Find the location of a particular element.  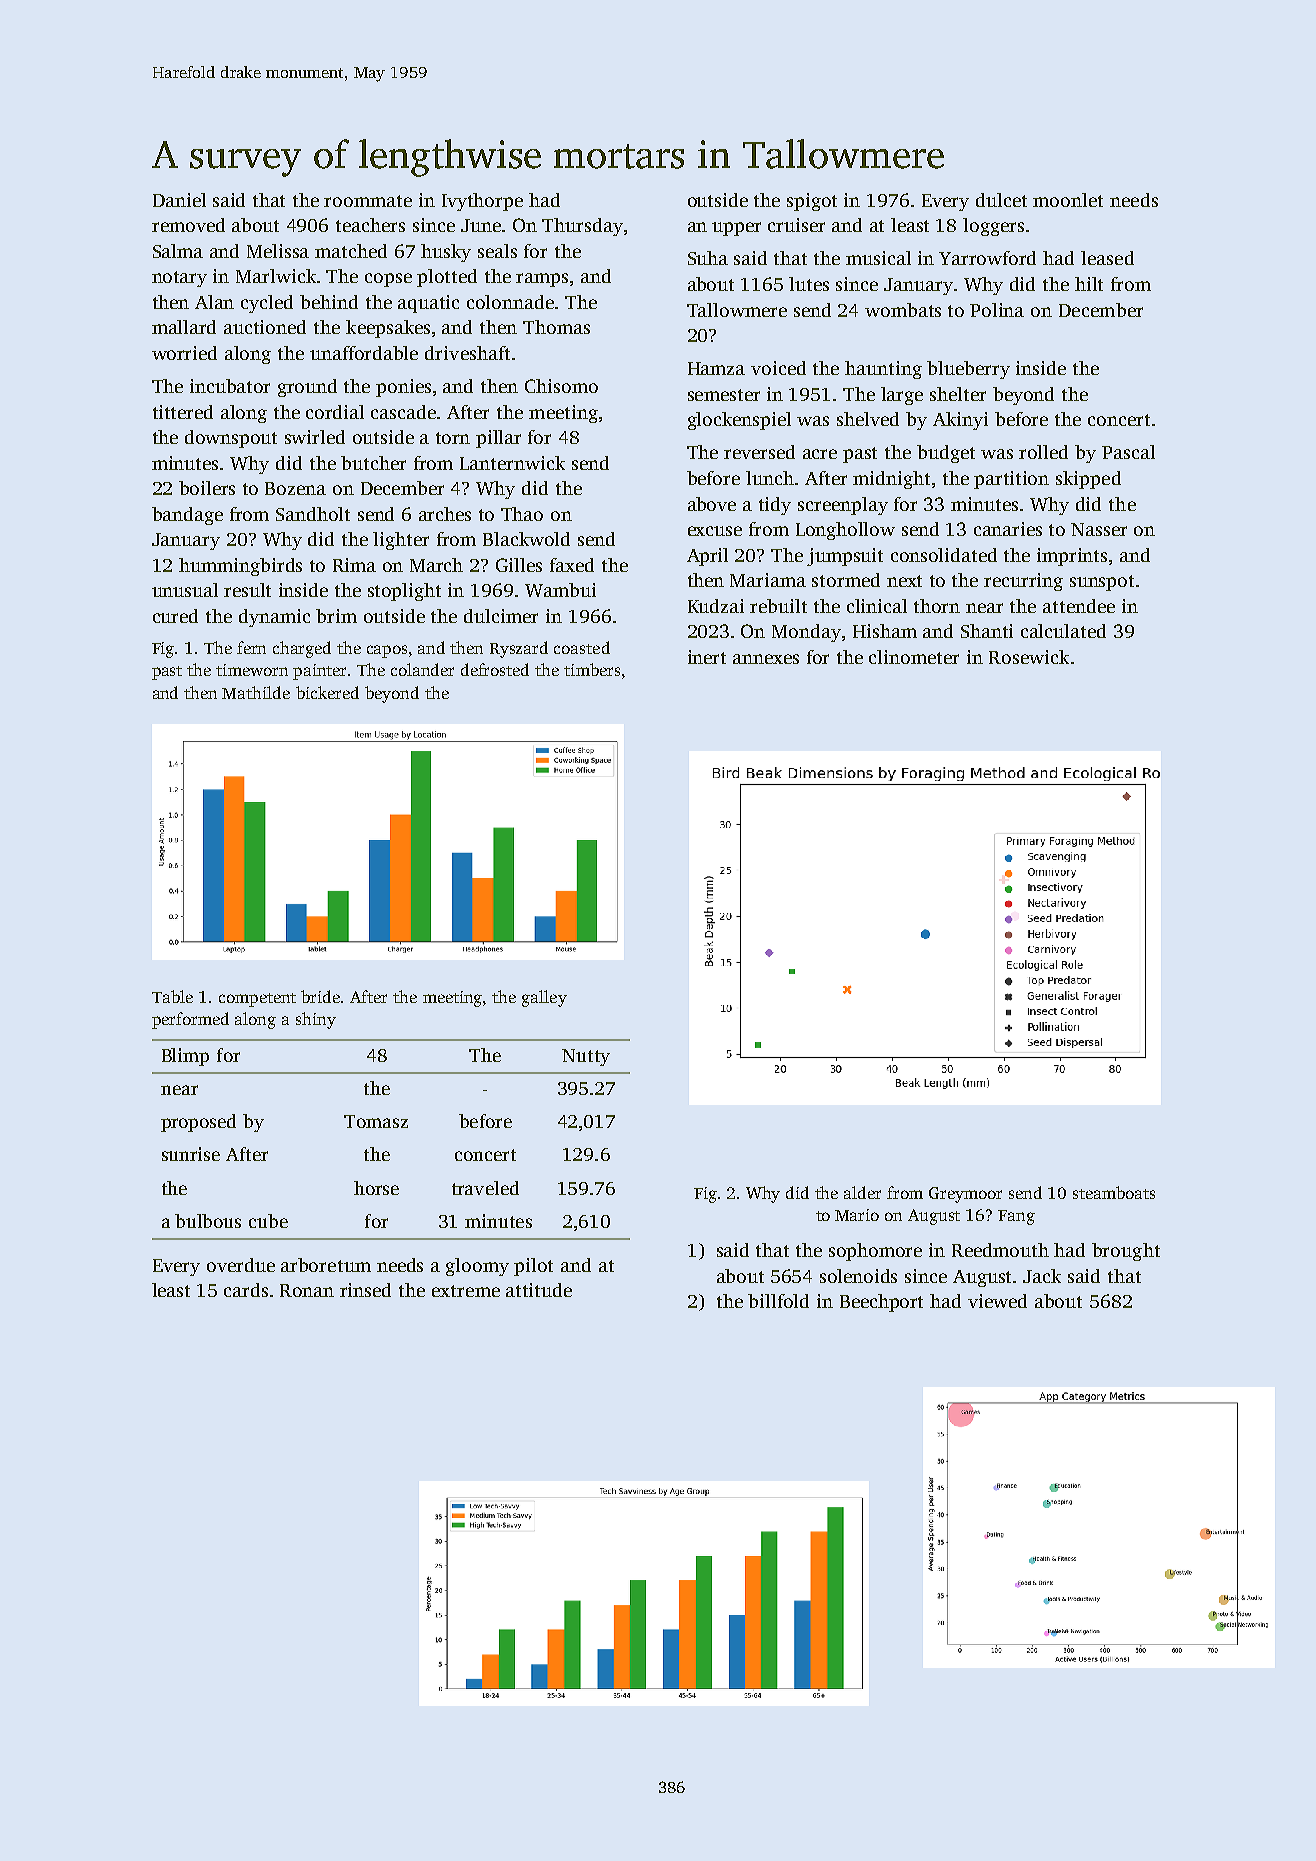

Thomas is located at coordinates (556, 327).
